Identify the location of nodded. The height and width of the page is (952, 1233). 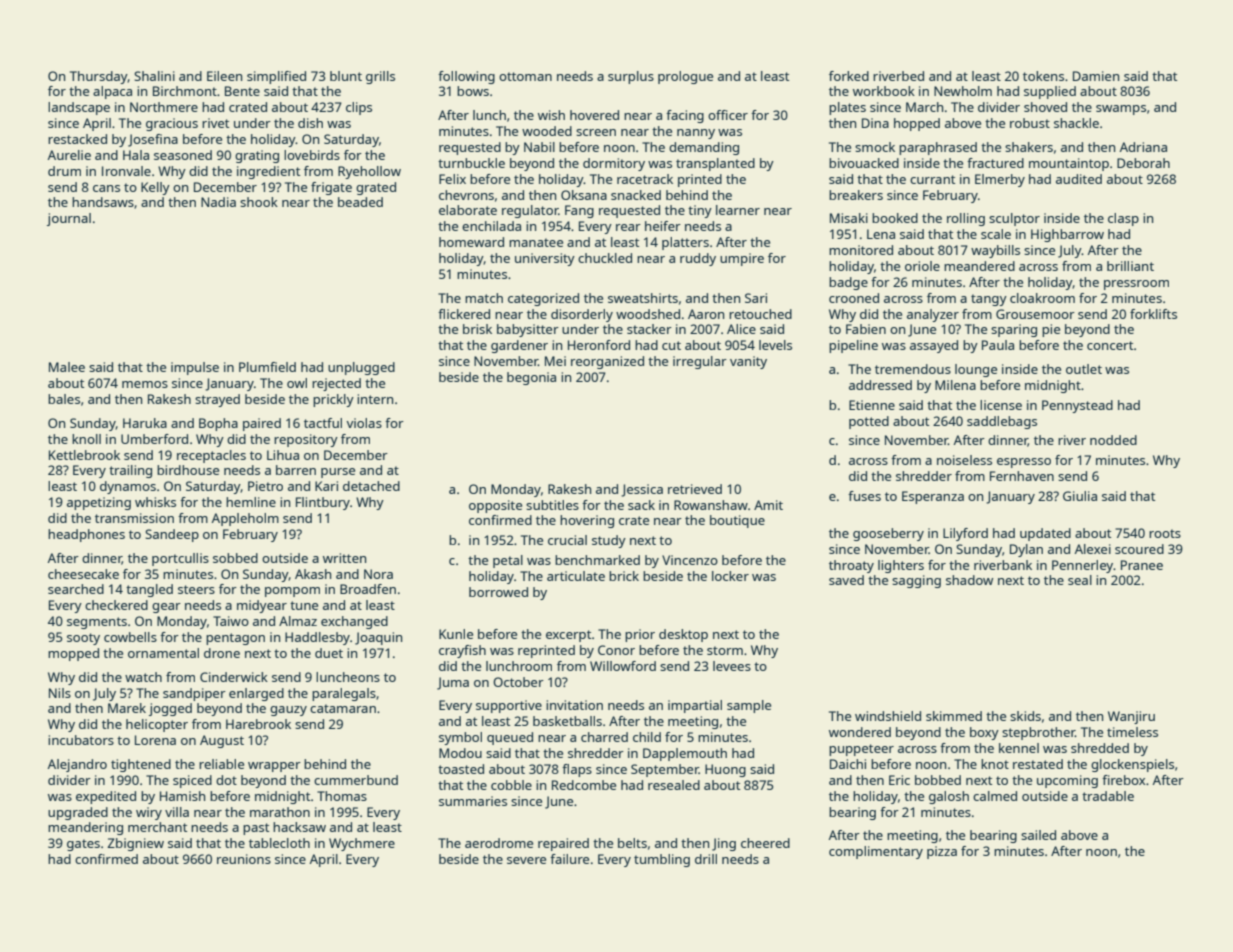
(1113, 440).
